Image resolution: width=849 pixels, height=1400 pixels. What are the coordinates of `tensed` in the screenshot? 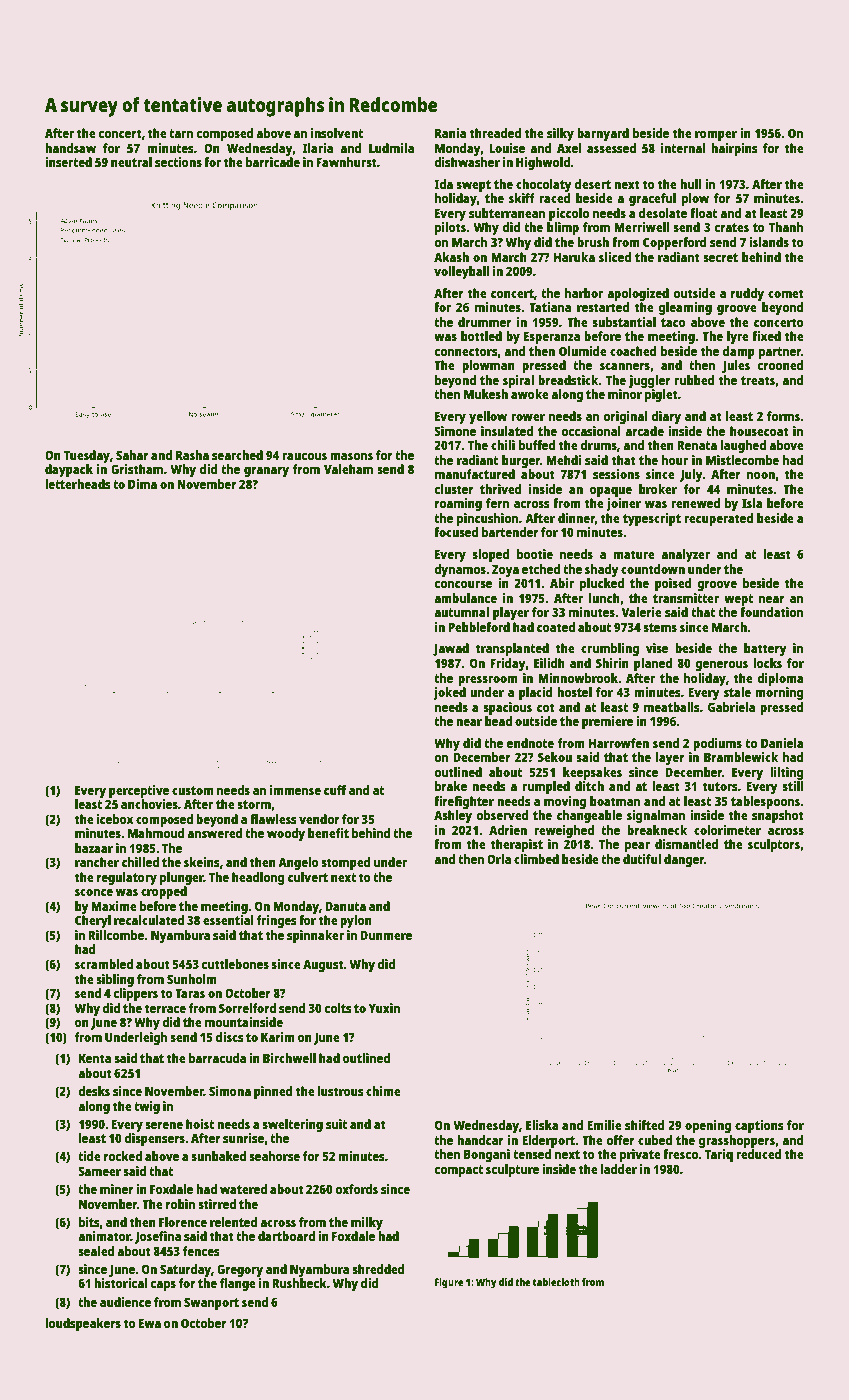 It's located at (532, 1154).
